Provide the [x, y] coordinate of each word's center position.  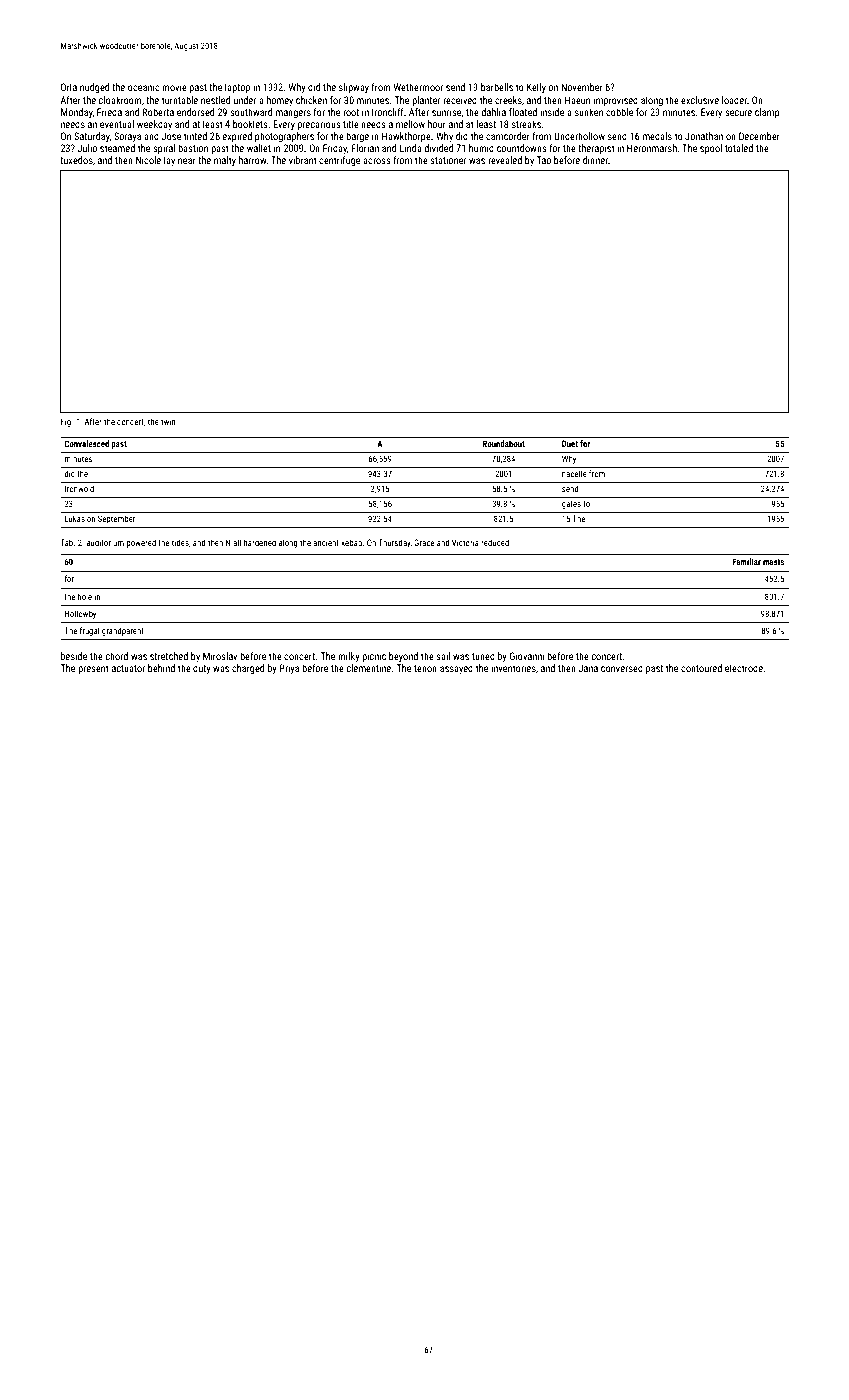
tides [180, 542]
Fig [66, 422]
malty [225, 161]
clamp [767, 113]
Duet [570, 443]
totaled [739, 148]
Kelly [536, 88]
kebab [351, 542]
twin [168, 421]
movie [174, 87]
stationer [448, 160]
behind [161, 668]
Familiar [746, 561]
